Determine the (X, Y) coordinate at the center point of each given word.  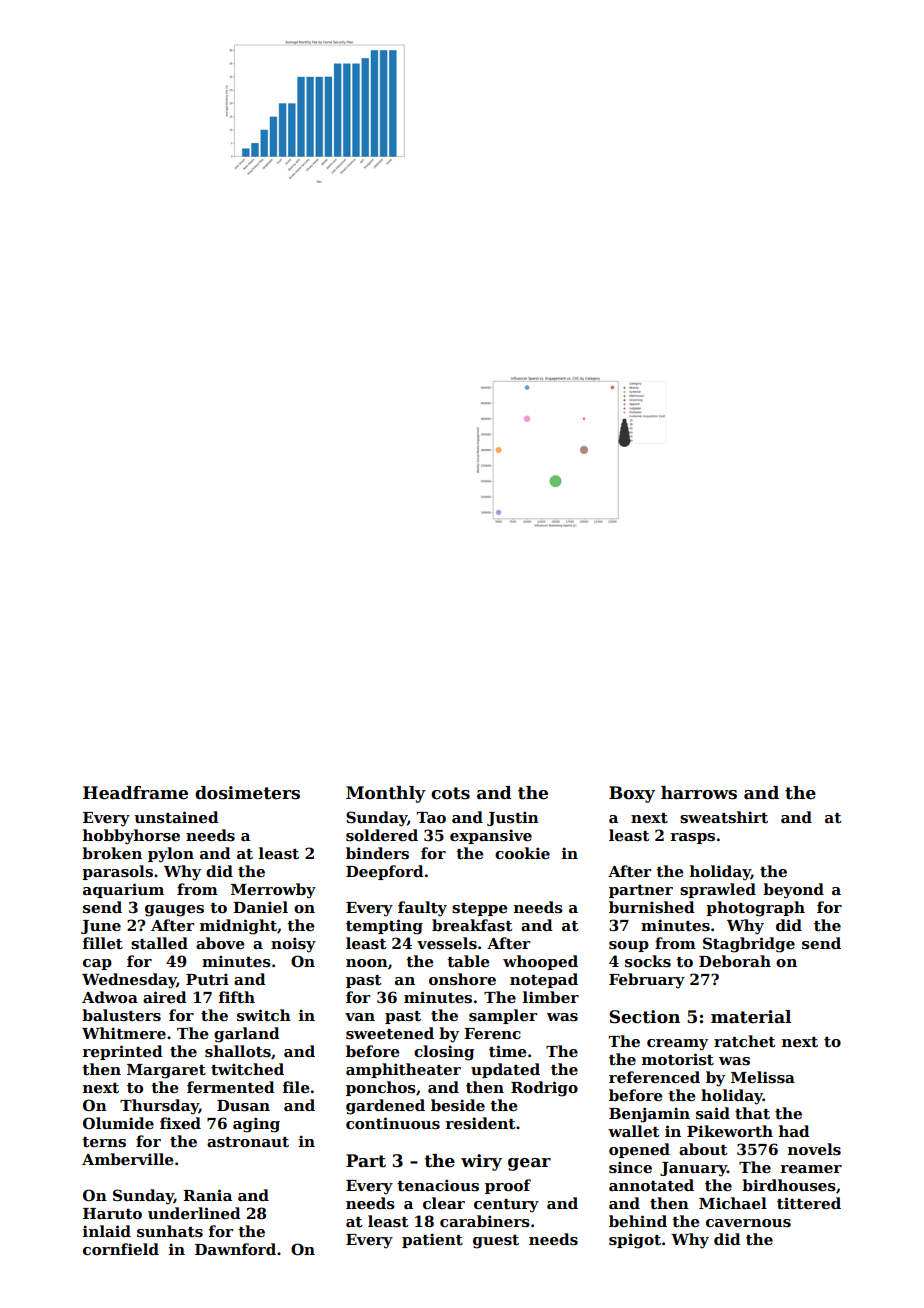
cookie (522, 853)
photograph (755, 909)
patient (432, 1240)
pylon (171, 855)
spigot (635, 1241)
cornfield (121, 1249)
